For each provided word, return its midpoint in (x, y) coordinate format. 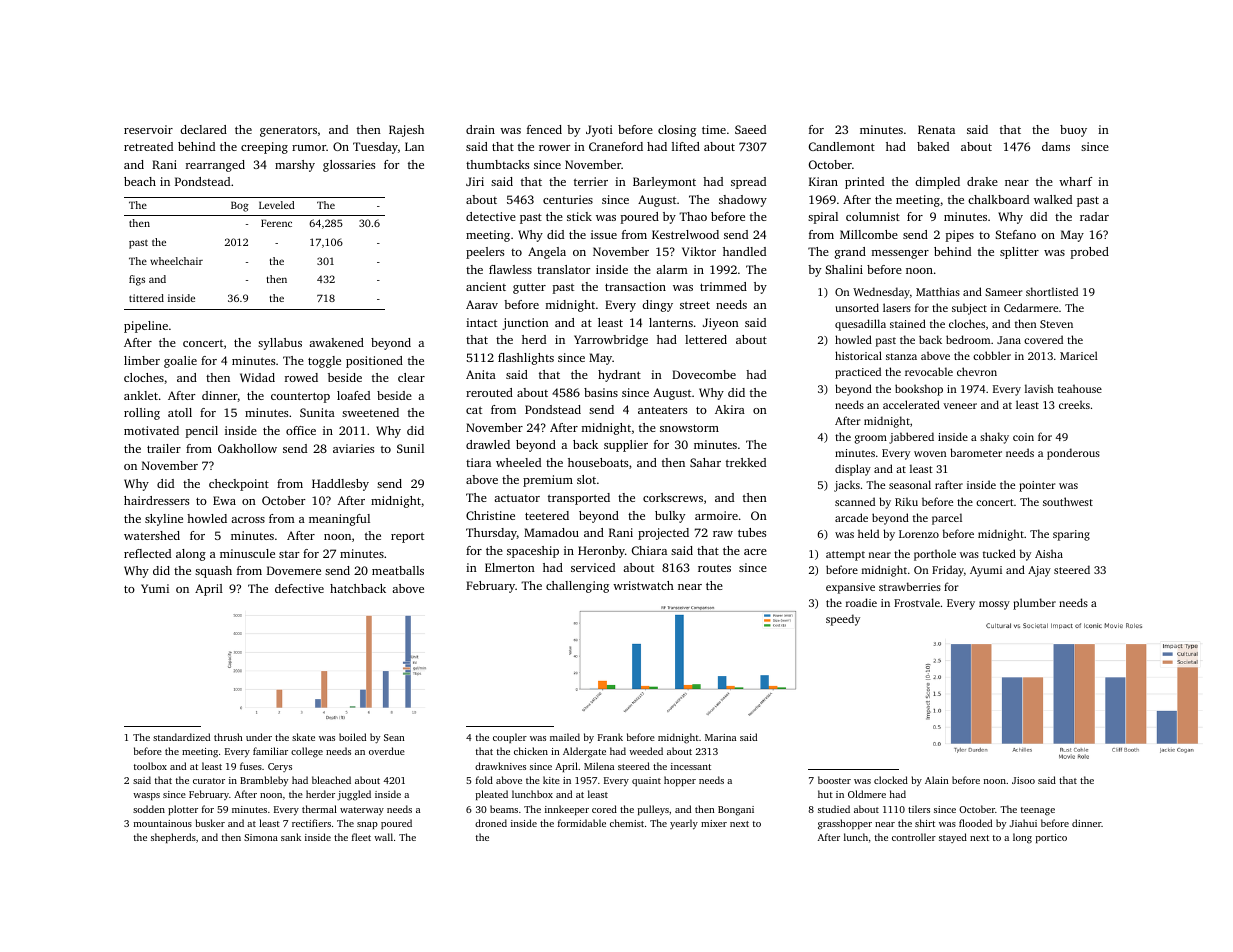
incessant (691, 766)
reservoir (148, 129)
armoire (716, 515)
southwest (1068, 501)
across (248, 520)
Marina (720, 737)
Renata (936, 129)
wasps (146, 796)
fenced (544, 129)
